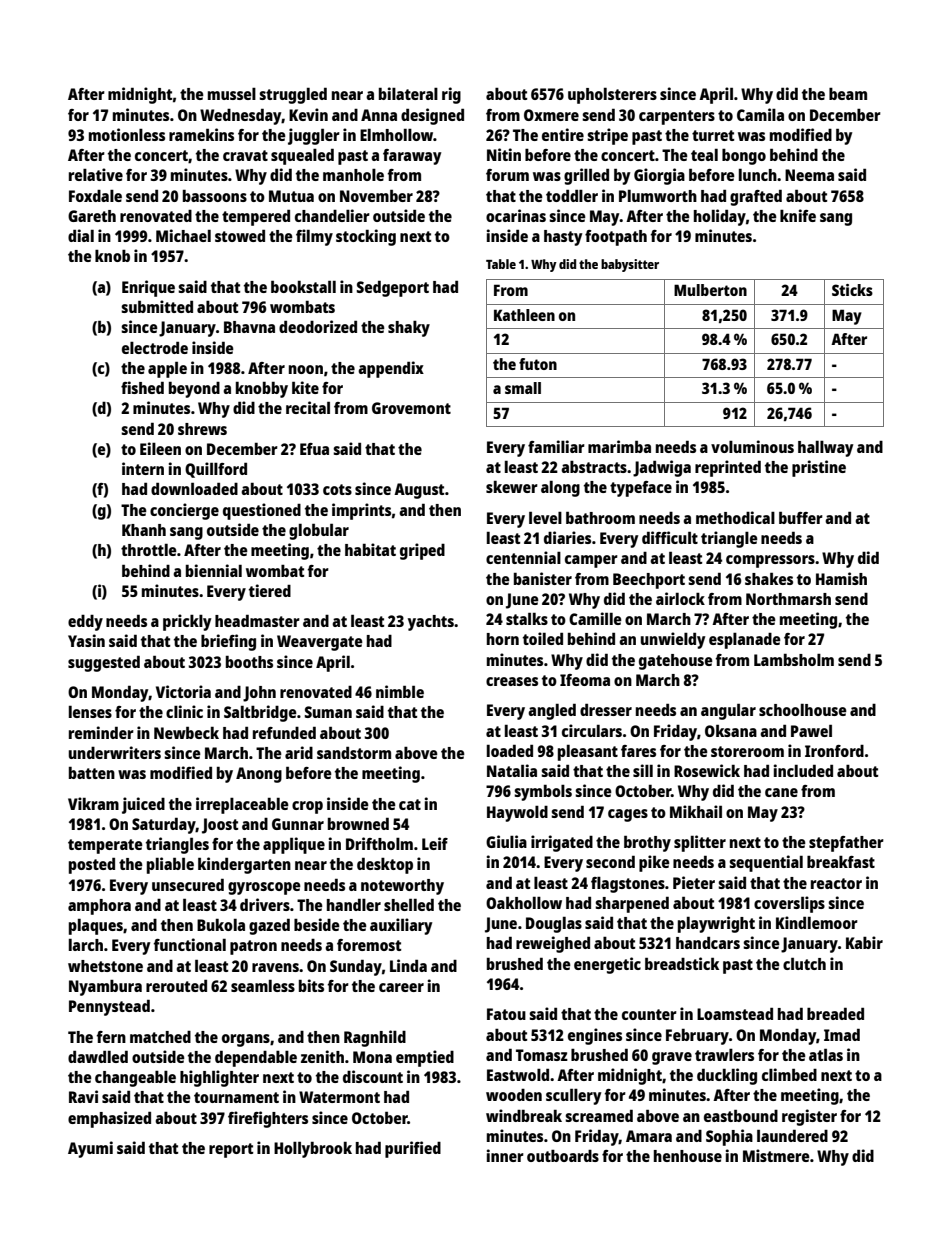 Image resolution: width=952 pixels, height=1233 pixels. I want to click on mussel, so click(232, 94).
